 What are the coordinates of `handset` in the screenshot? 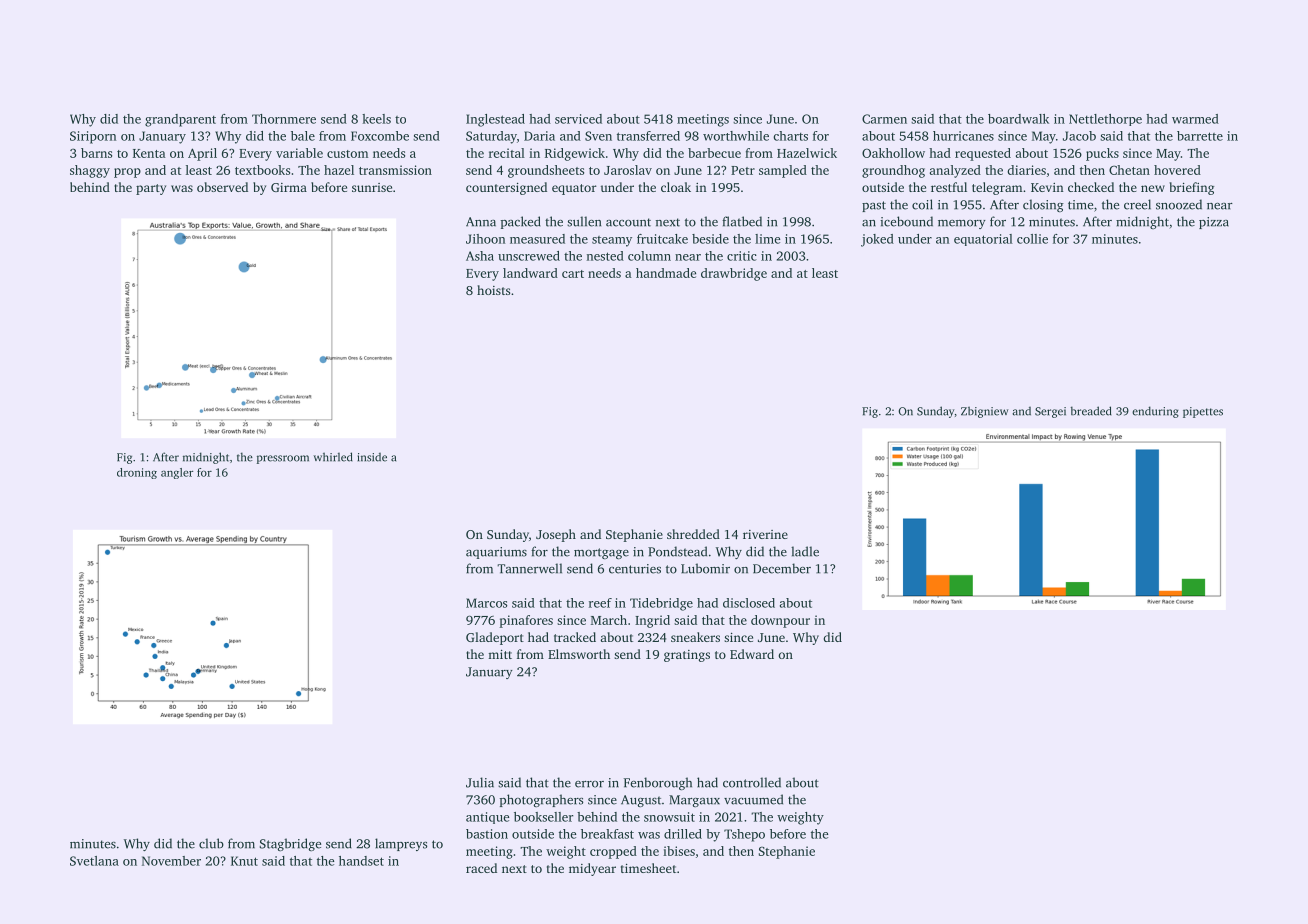 It's located at (361, 861).
